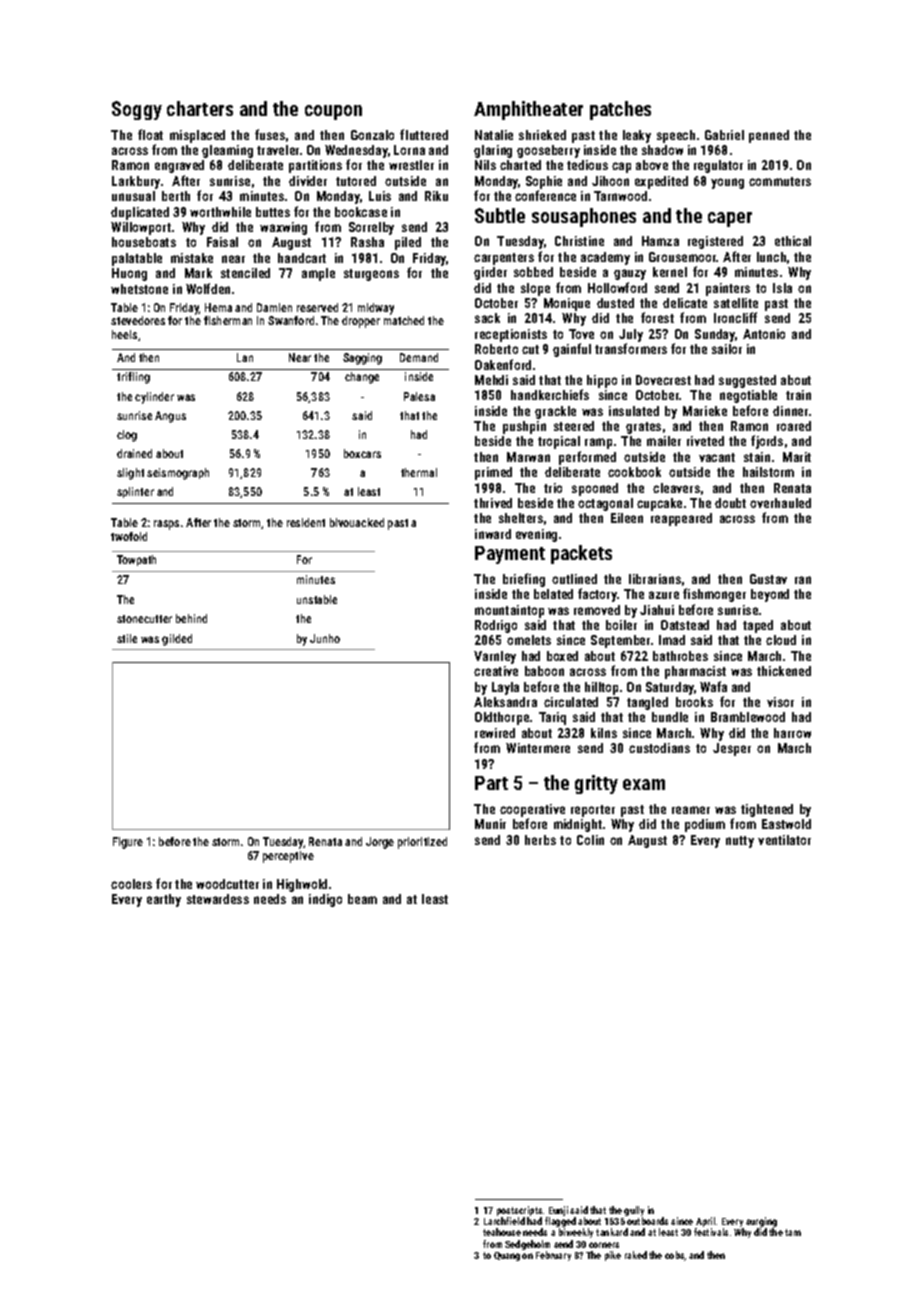  I want to click on stile, so click(127, 638).
